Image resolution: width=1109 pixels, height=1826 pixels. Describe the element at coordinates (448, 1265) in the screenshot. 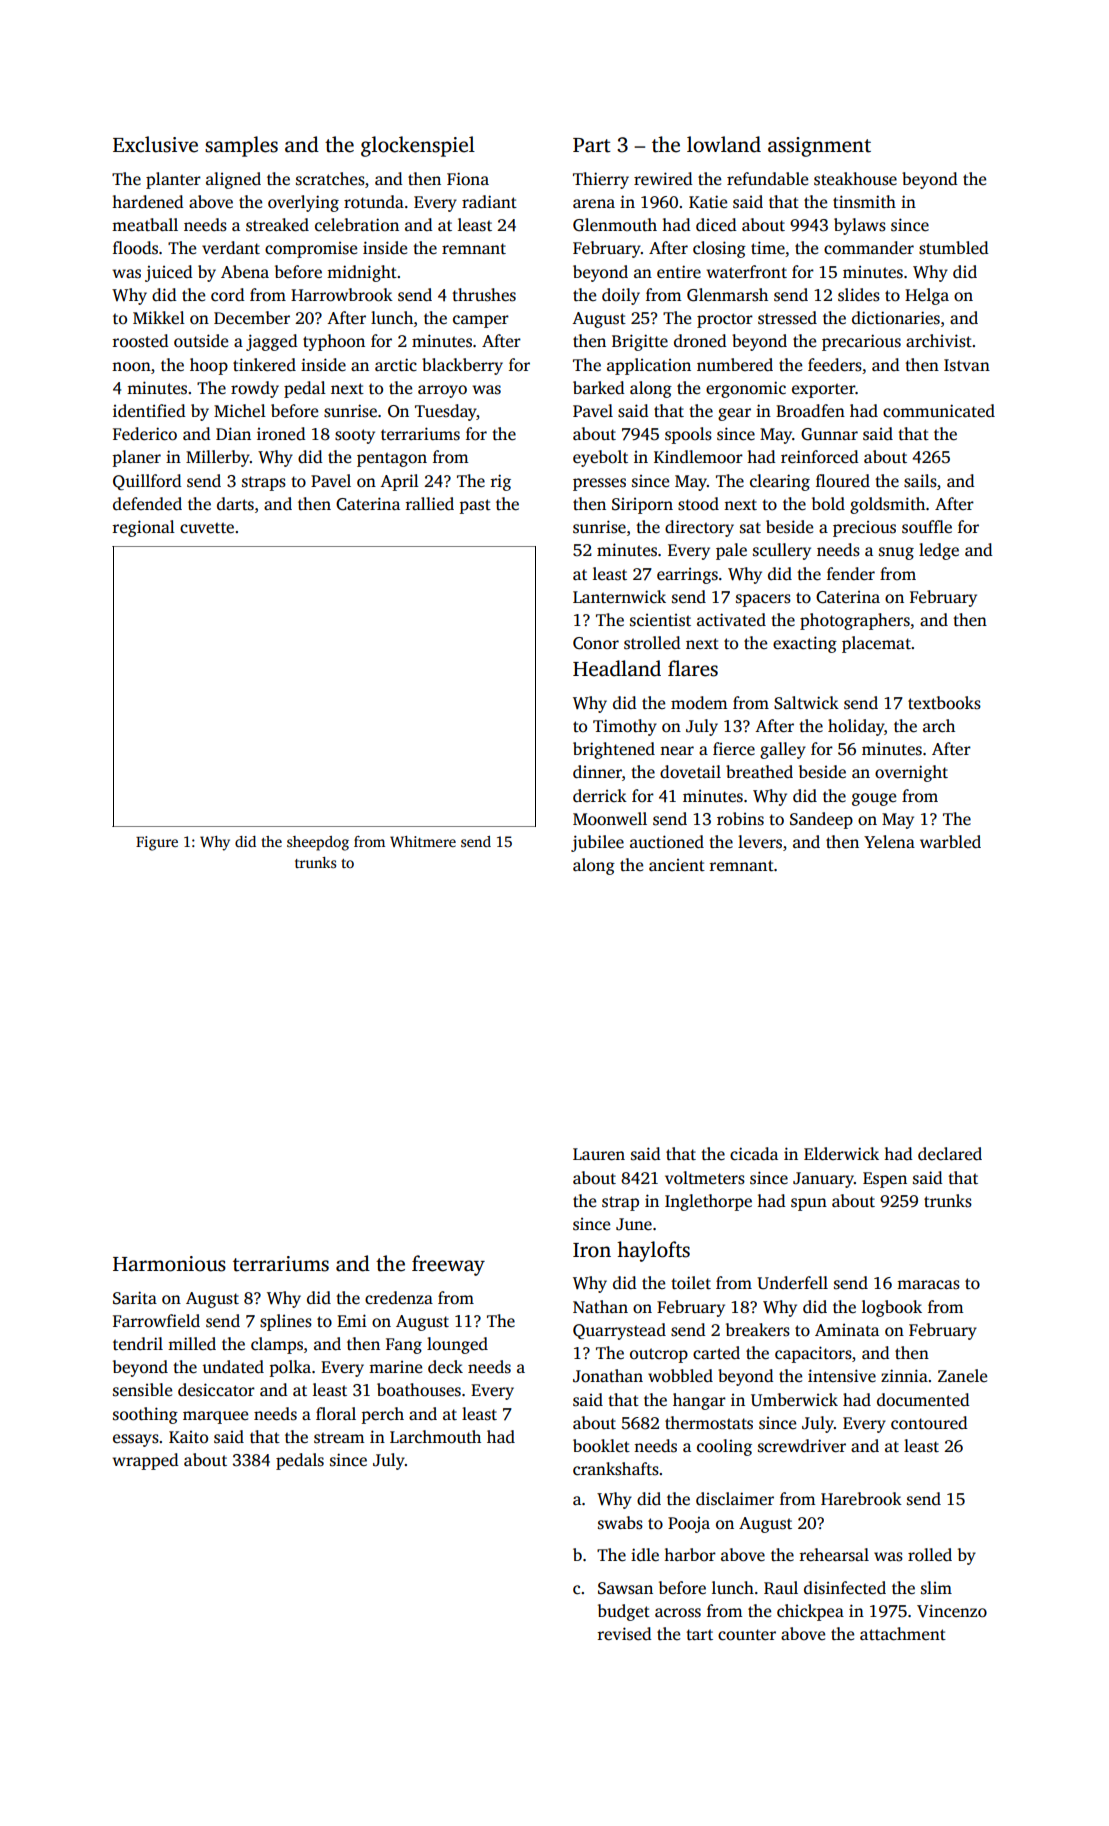

I see `freeway` at that location.
